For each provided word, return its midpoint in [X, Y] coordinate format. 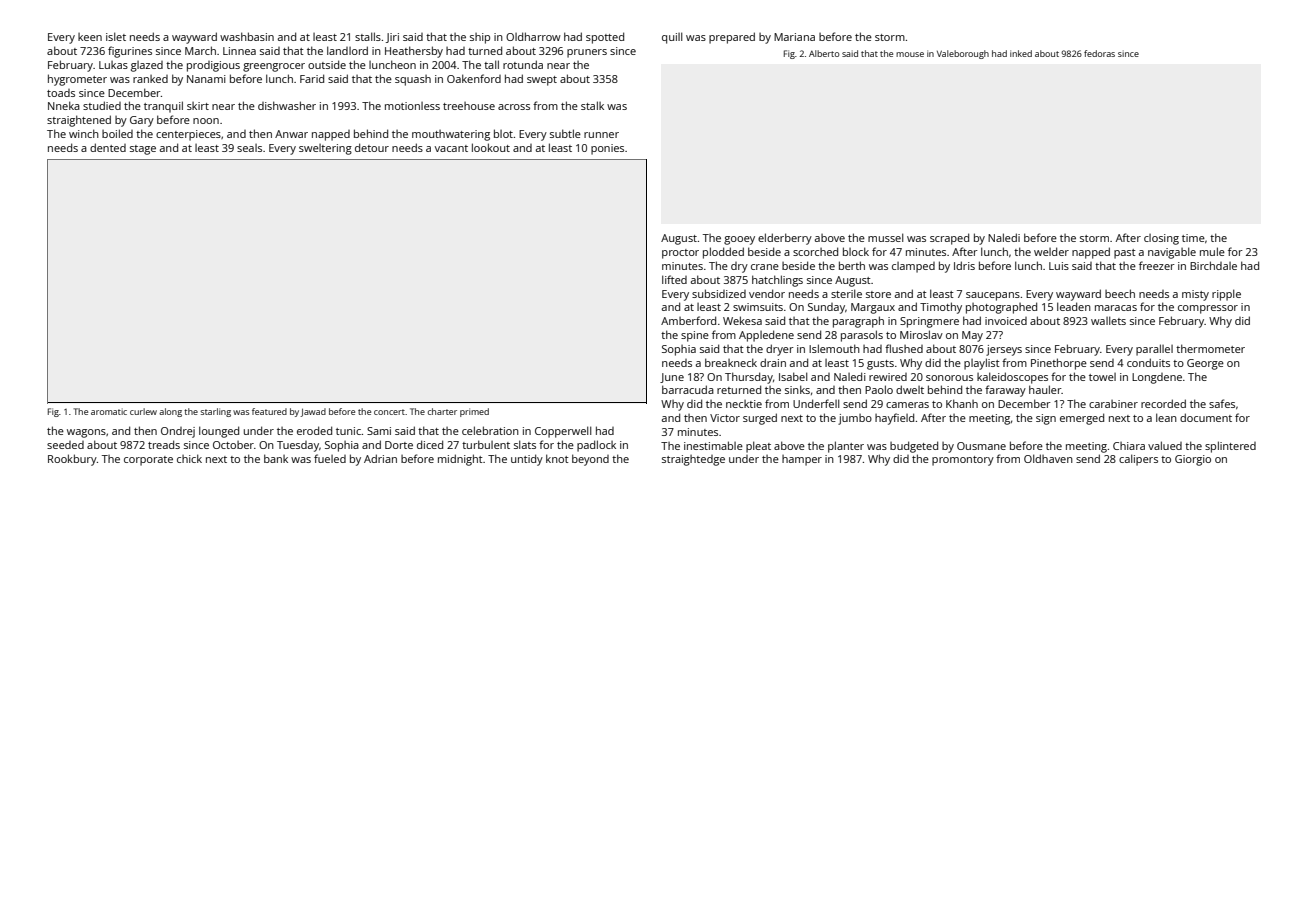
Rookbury [72, 460]
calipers [1138, 460]
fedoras [1099, 53]
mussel [886, 237]
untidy [527, 460]
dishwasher [287, 105]
